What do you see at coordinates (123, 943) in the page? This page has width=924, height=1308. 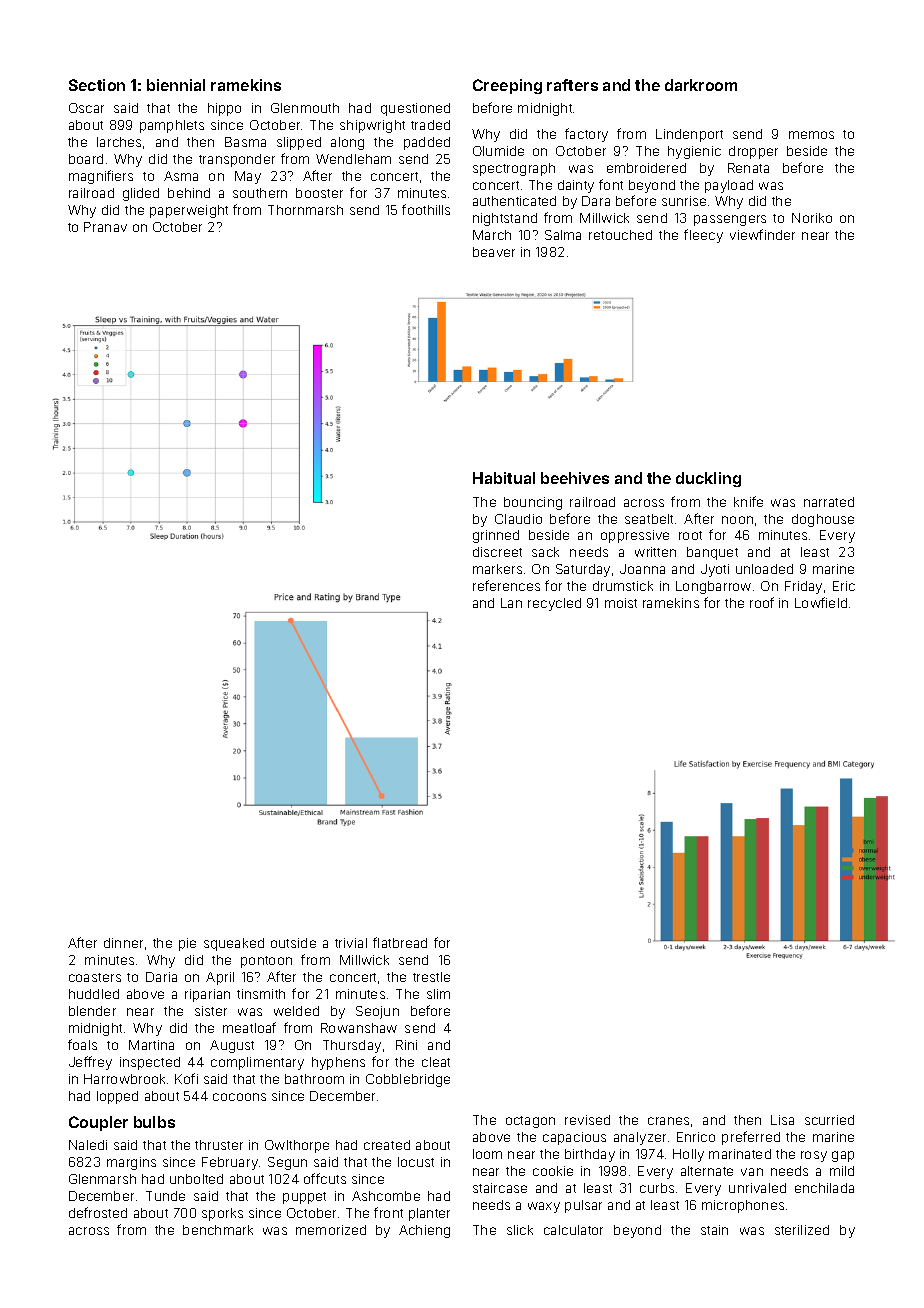 I see `dinner` at bounding box center [123, 943].
